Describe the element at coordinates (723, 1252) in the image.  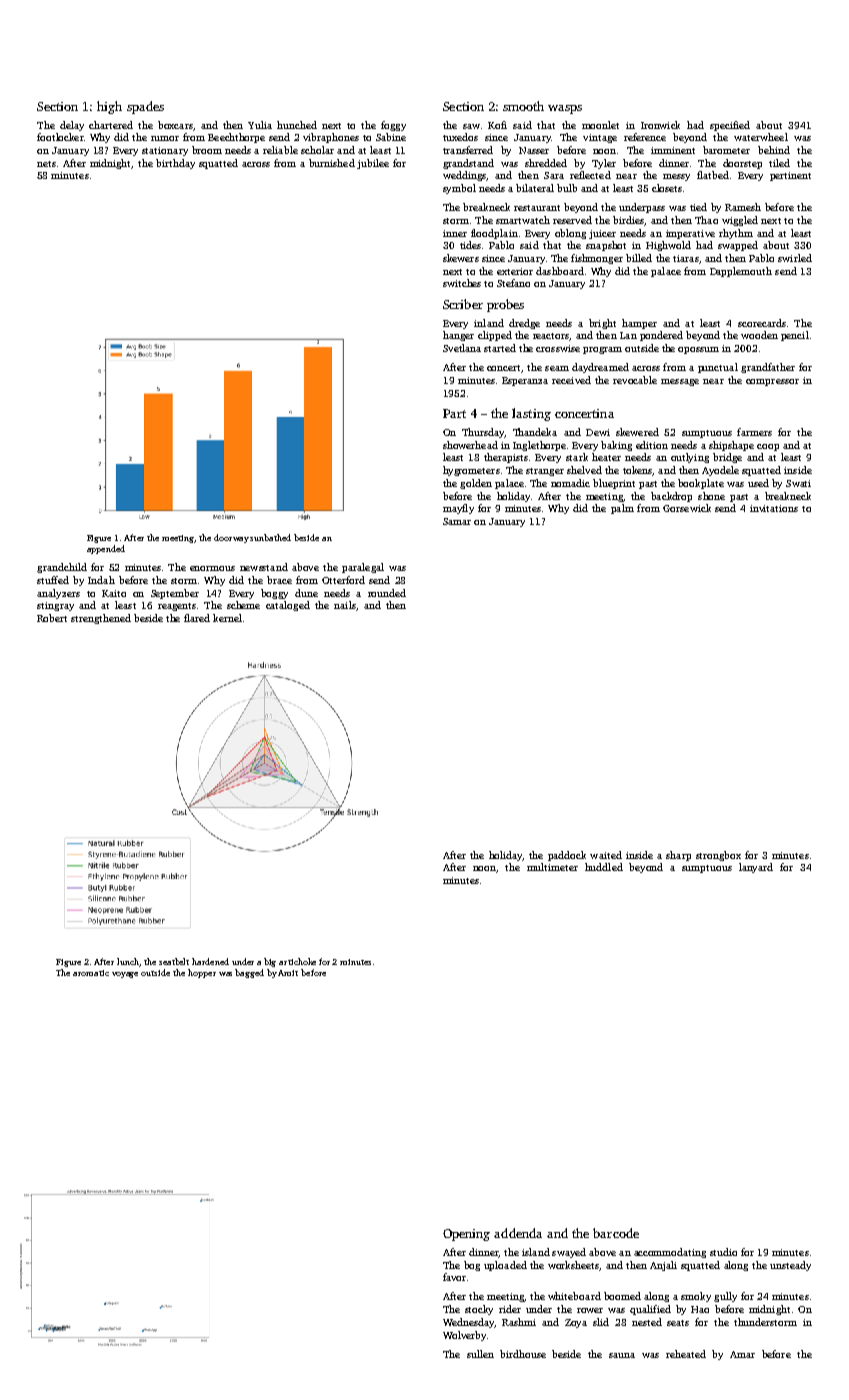
I see `studio` at that location.
